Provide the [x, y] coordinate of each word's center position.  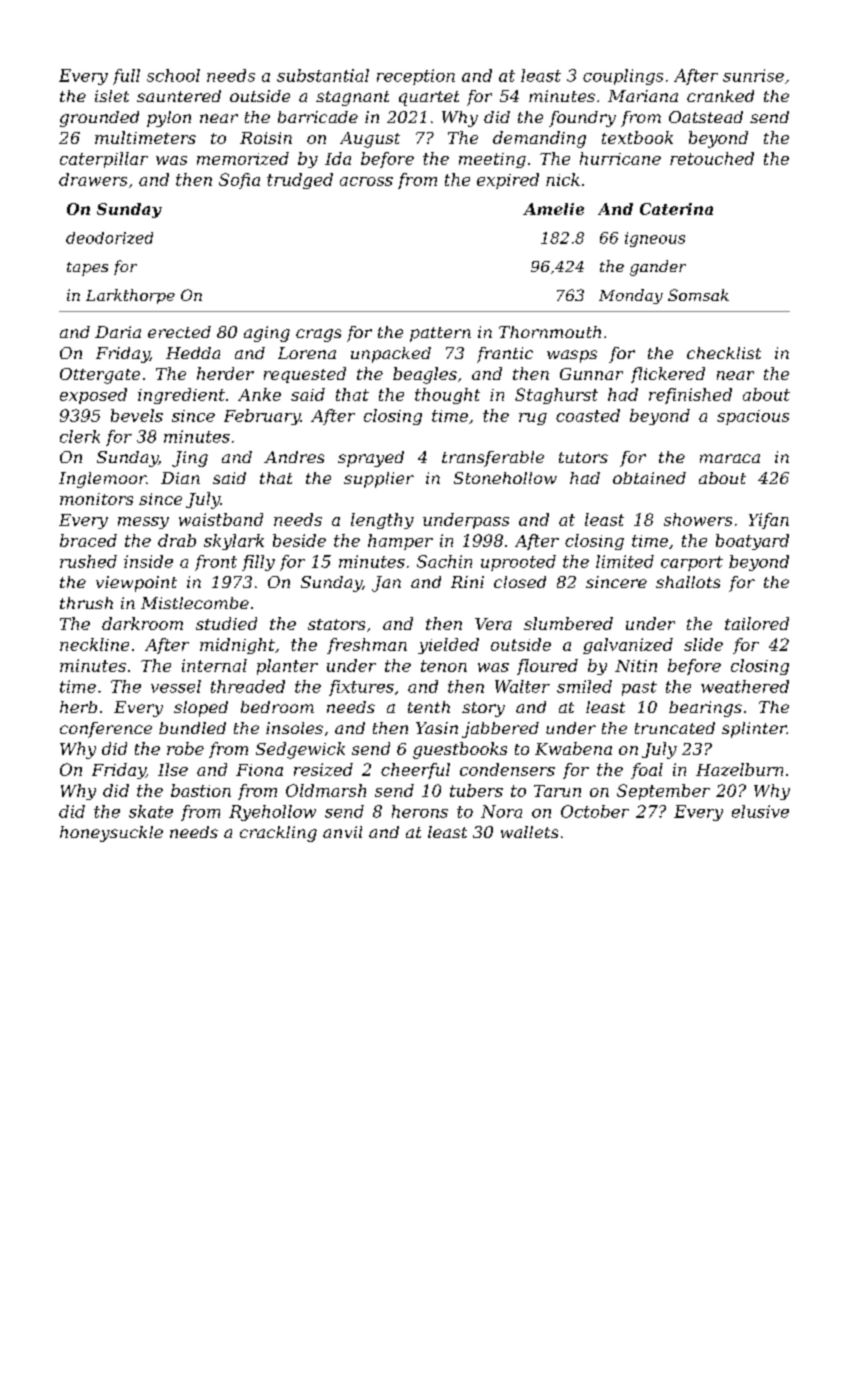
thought [447, 396]
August [370, 140]
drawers [93, 179]
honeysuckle [111, 834]
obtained [649, 478]
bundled [192, 728]
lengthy [382, 521]
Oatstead [706, 117]
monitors [96, 499]
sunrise [753, 75]
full [126, 77]
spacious [753, 417]
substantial [323, 75]
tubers [476, 790]
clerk [80, 436]
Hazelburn [739, 769]
